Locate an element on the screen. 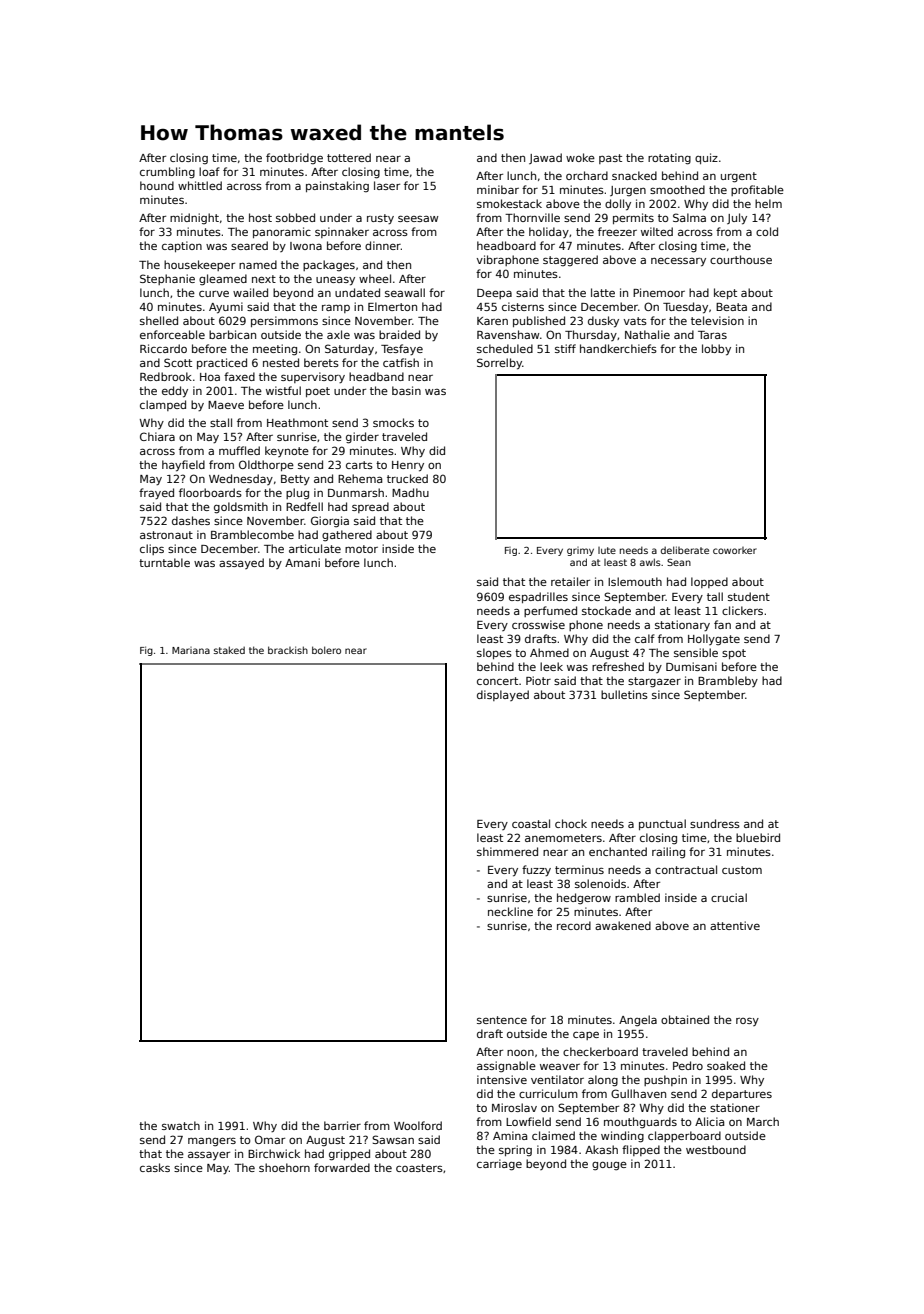  Henry is located at coordinates (408, 466).
